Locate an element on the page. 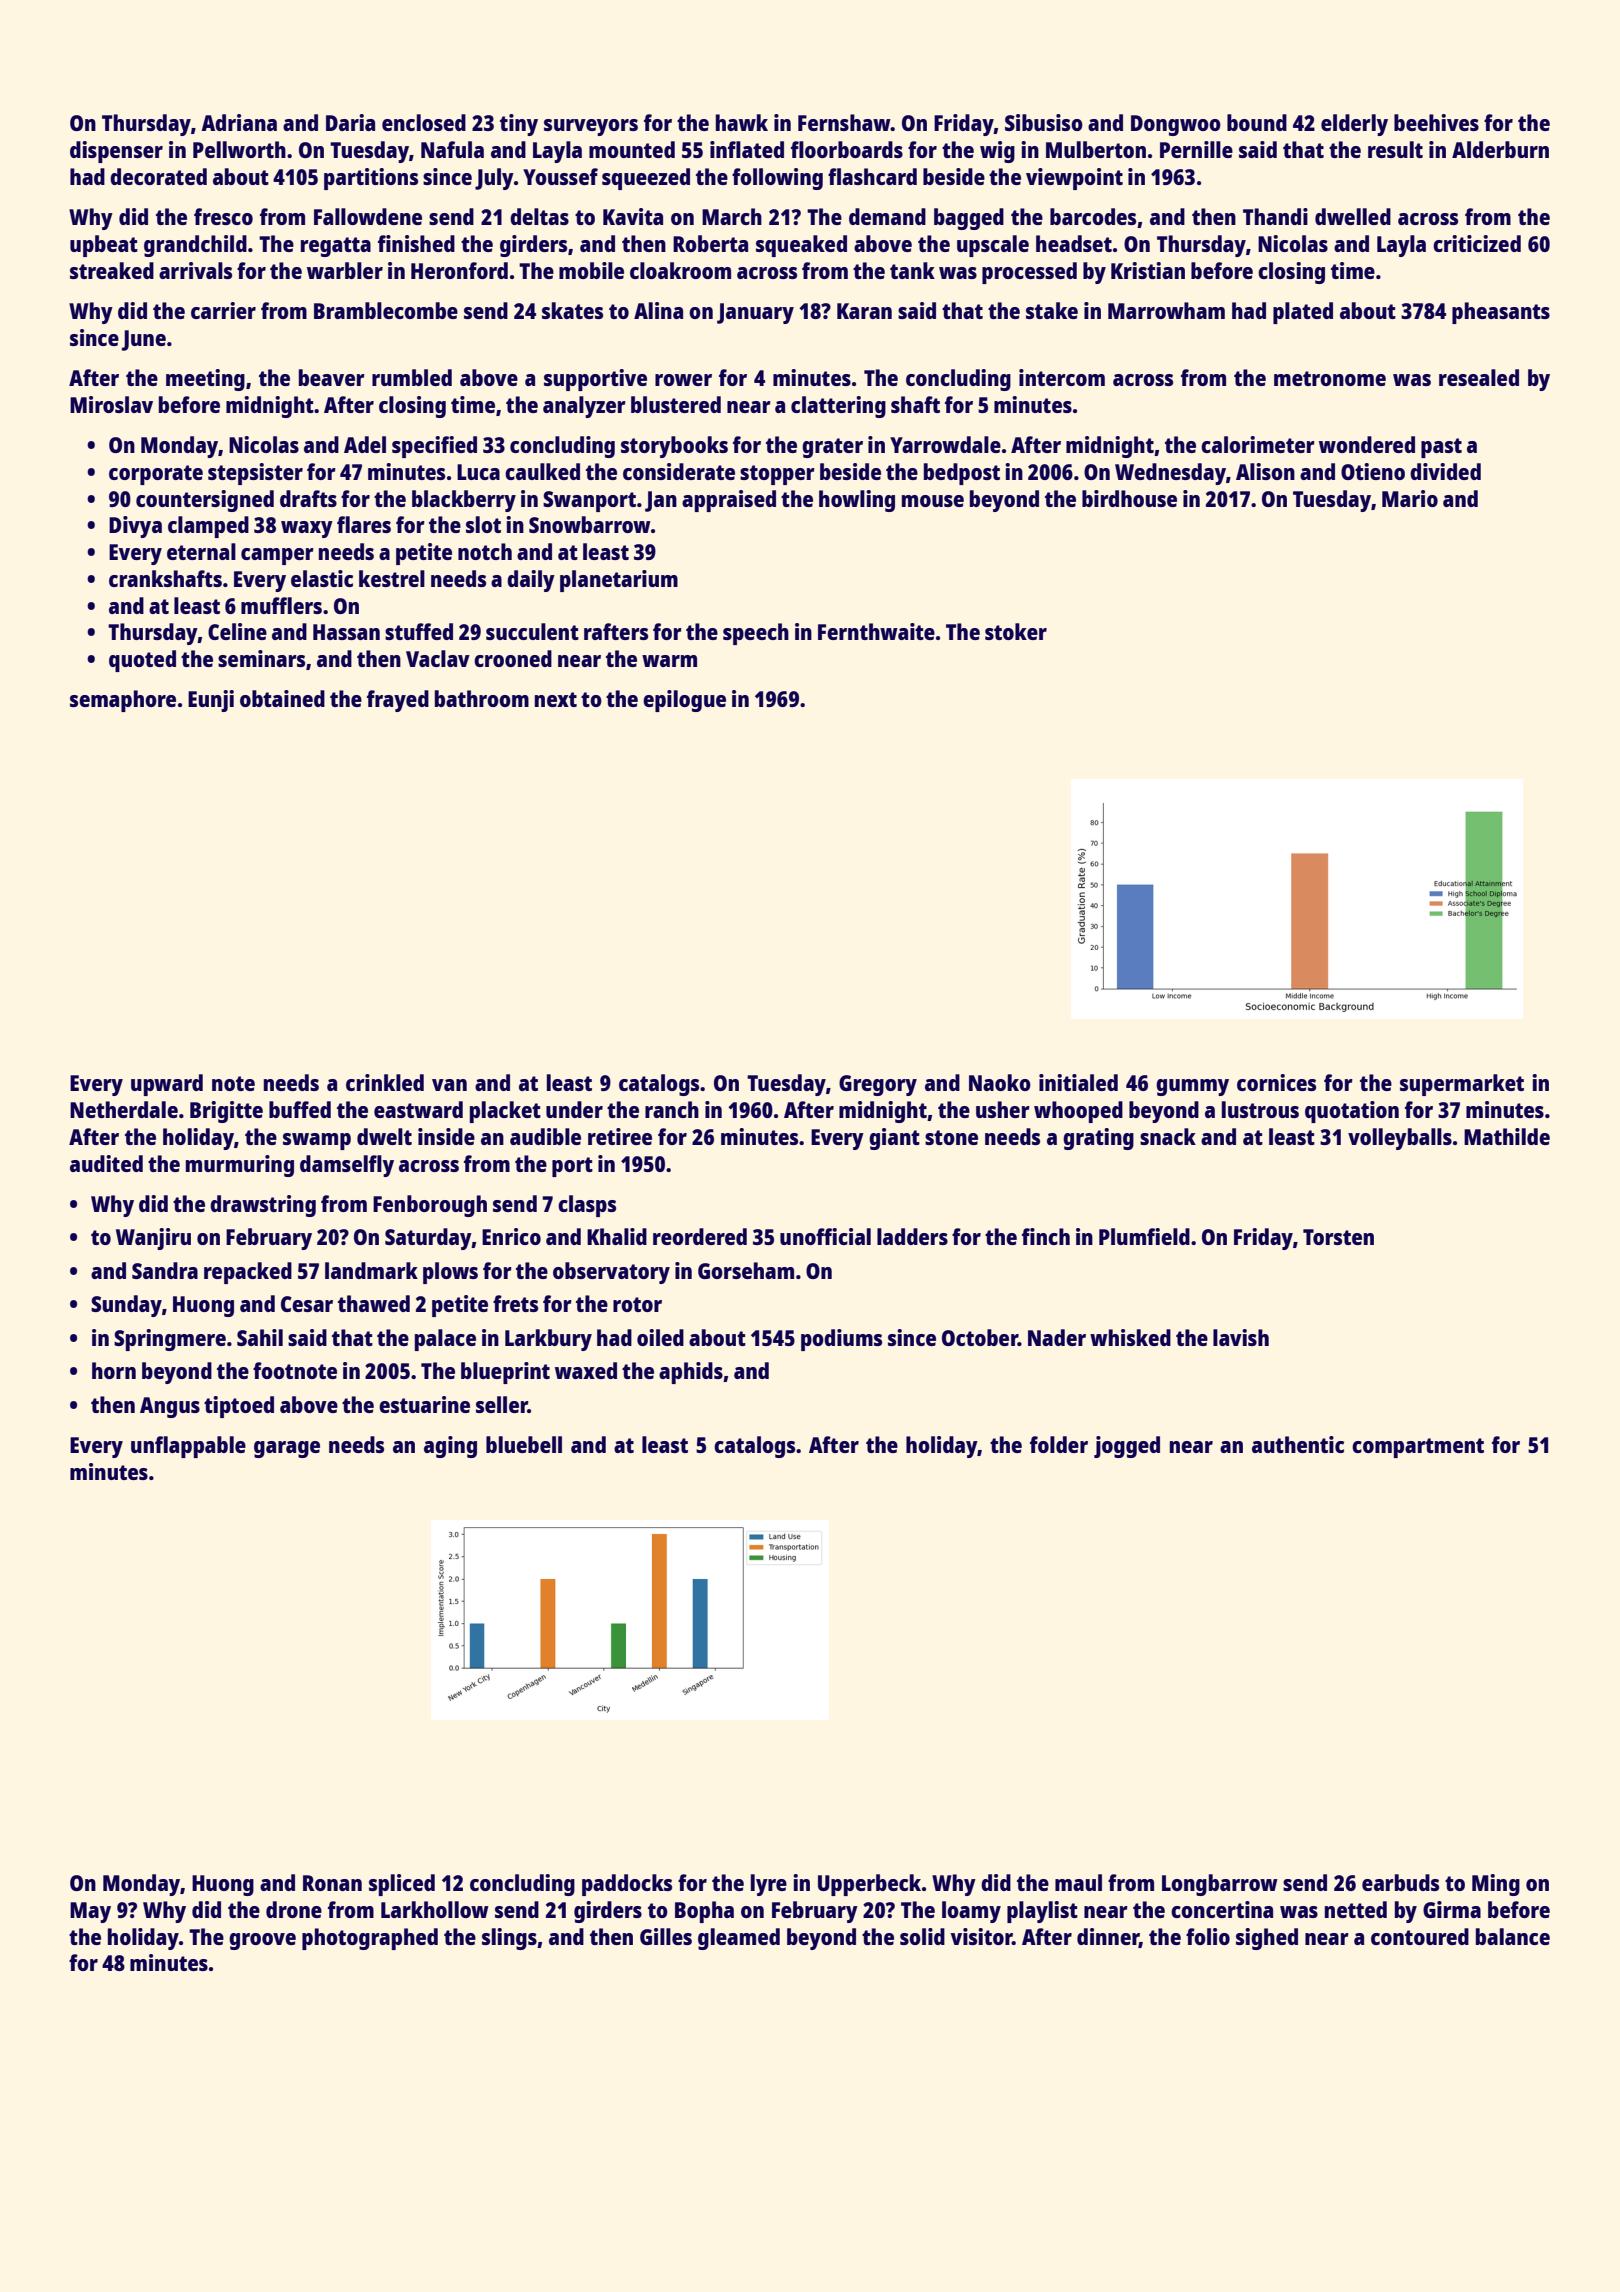  aging is located at coordinates (450, 1447).
